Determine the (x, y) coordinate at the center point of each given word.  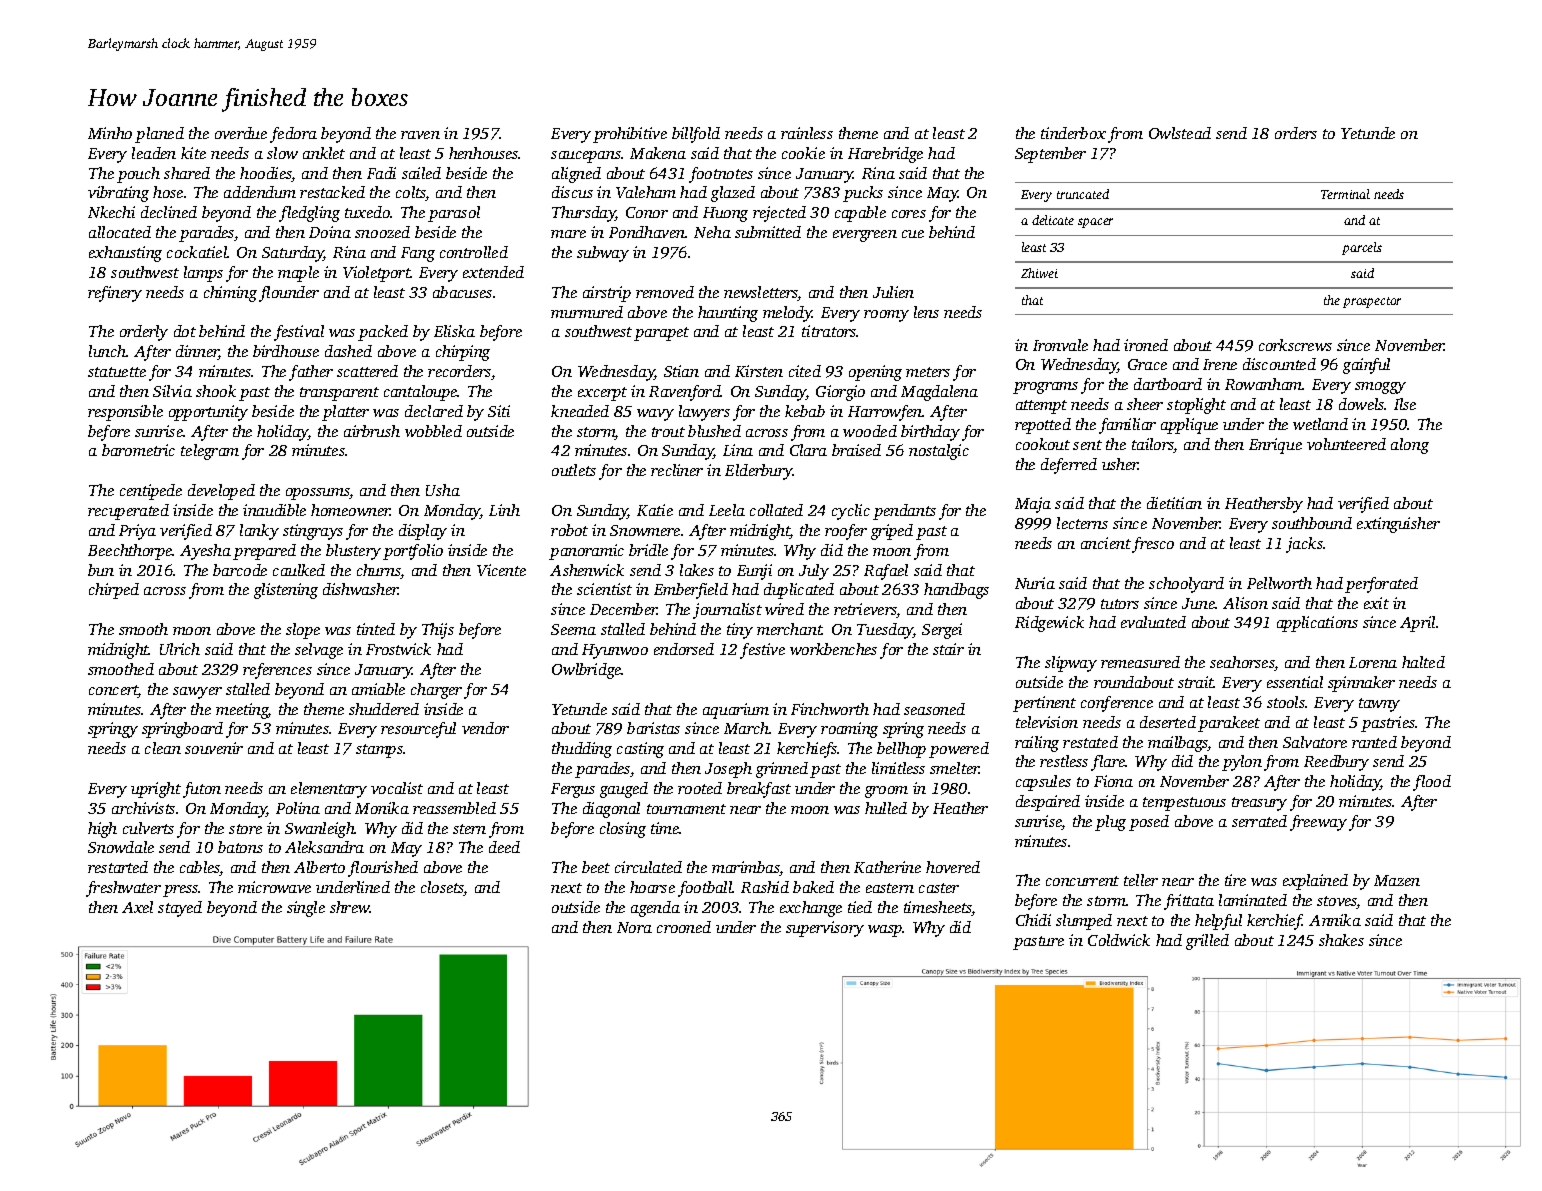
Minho (110, 133)
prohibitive (630, 135)
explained (1315, 882)
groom (886, 792)
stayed (180, 909)
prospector (1372, 302)
